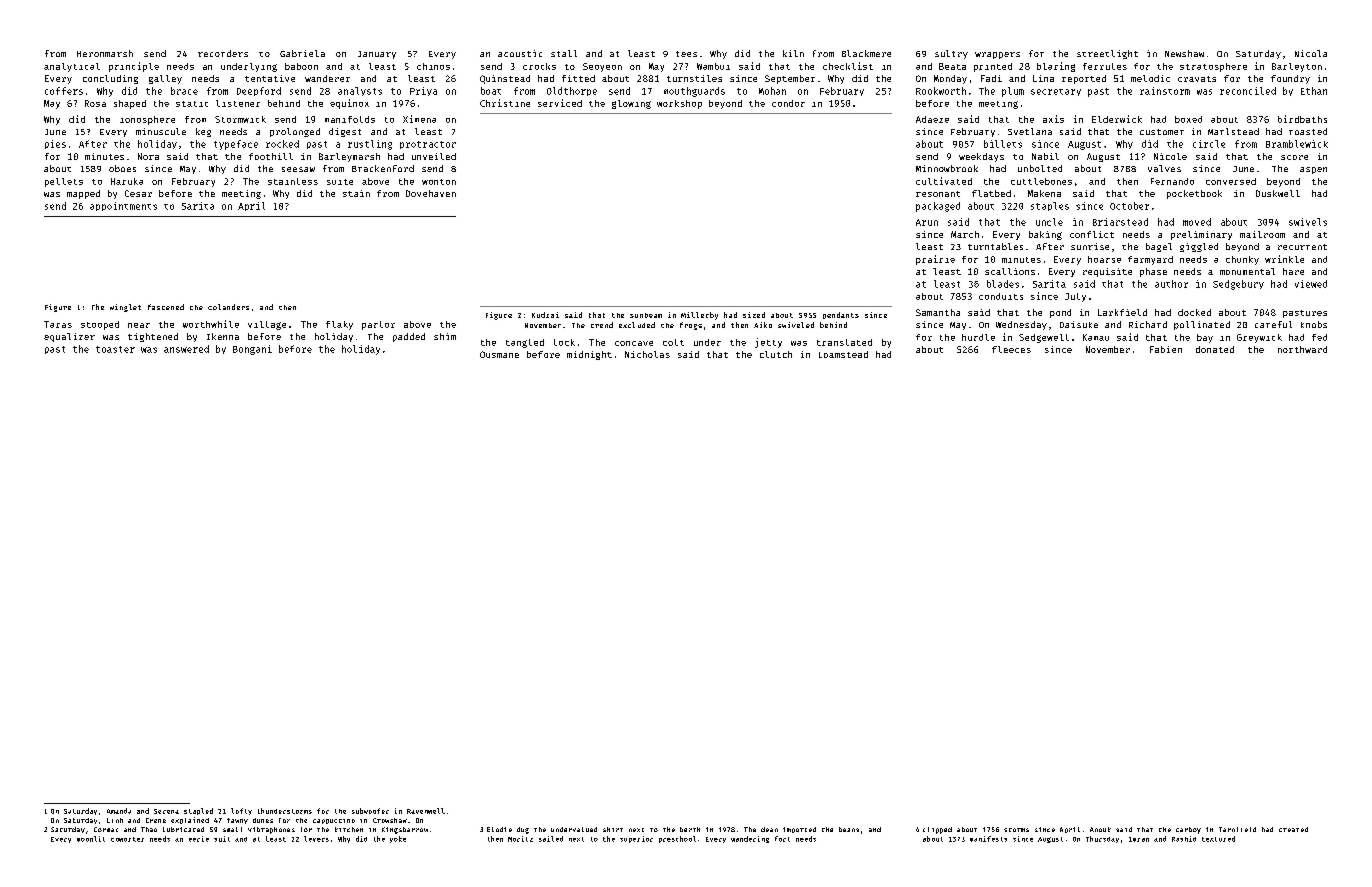 The width and height of the screenshot is (1372, 887). I want to click on textured, so click(1218, 839).
